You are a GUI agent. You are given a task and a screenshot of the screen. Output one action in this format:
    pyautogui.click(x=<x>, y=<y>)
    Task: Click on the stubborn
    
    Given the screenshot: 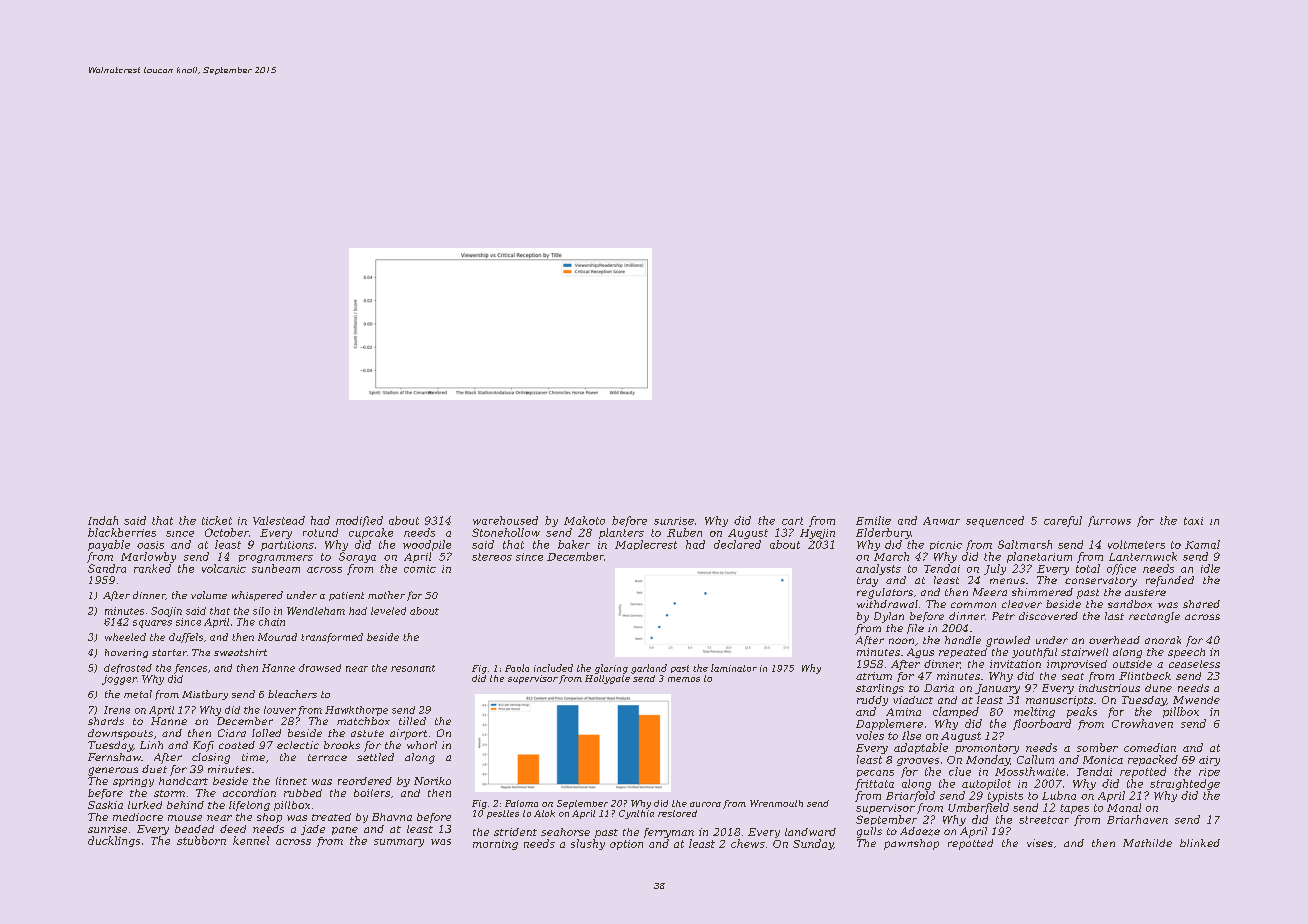 What is the action you would take?
    pyautogui.click(x=201, y=840)
